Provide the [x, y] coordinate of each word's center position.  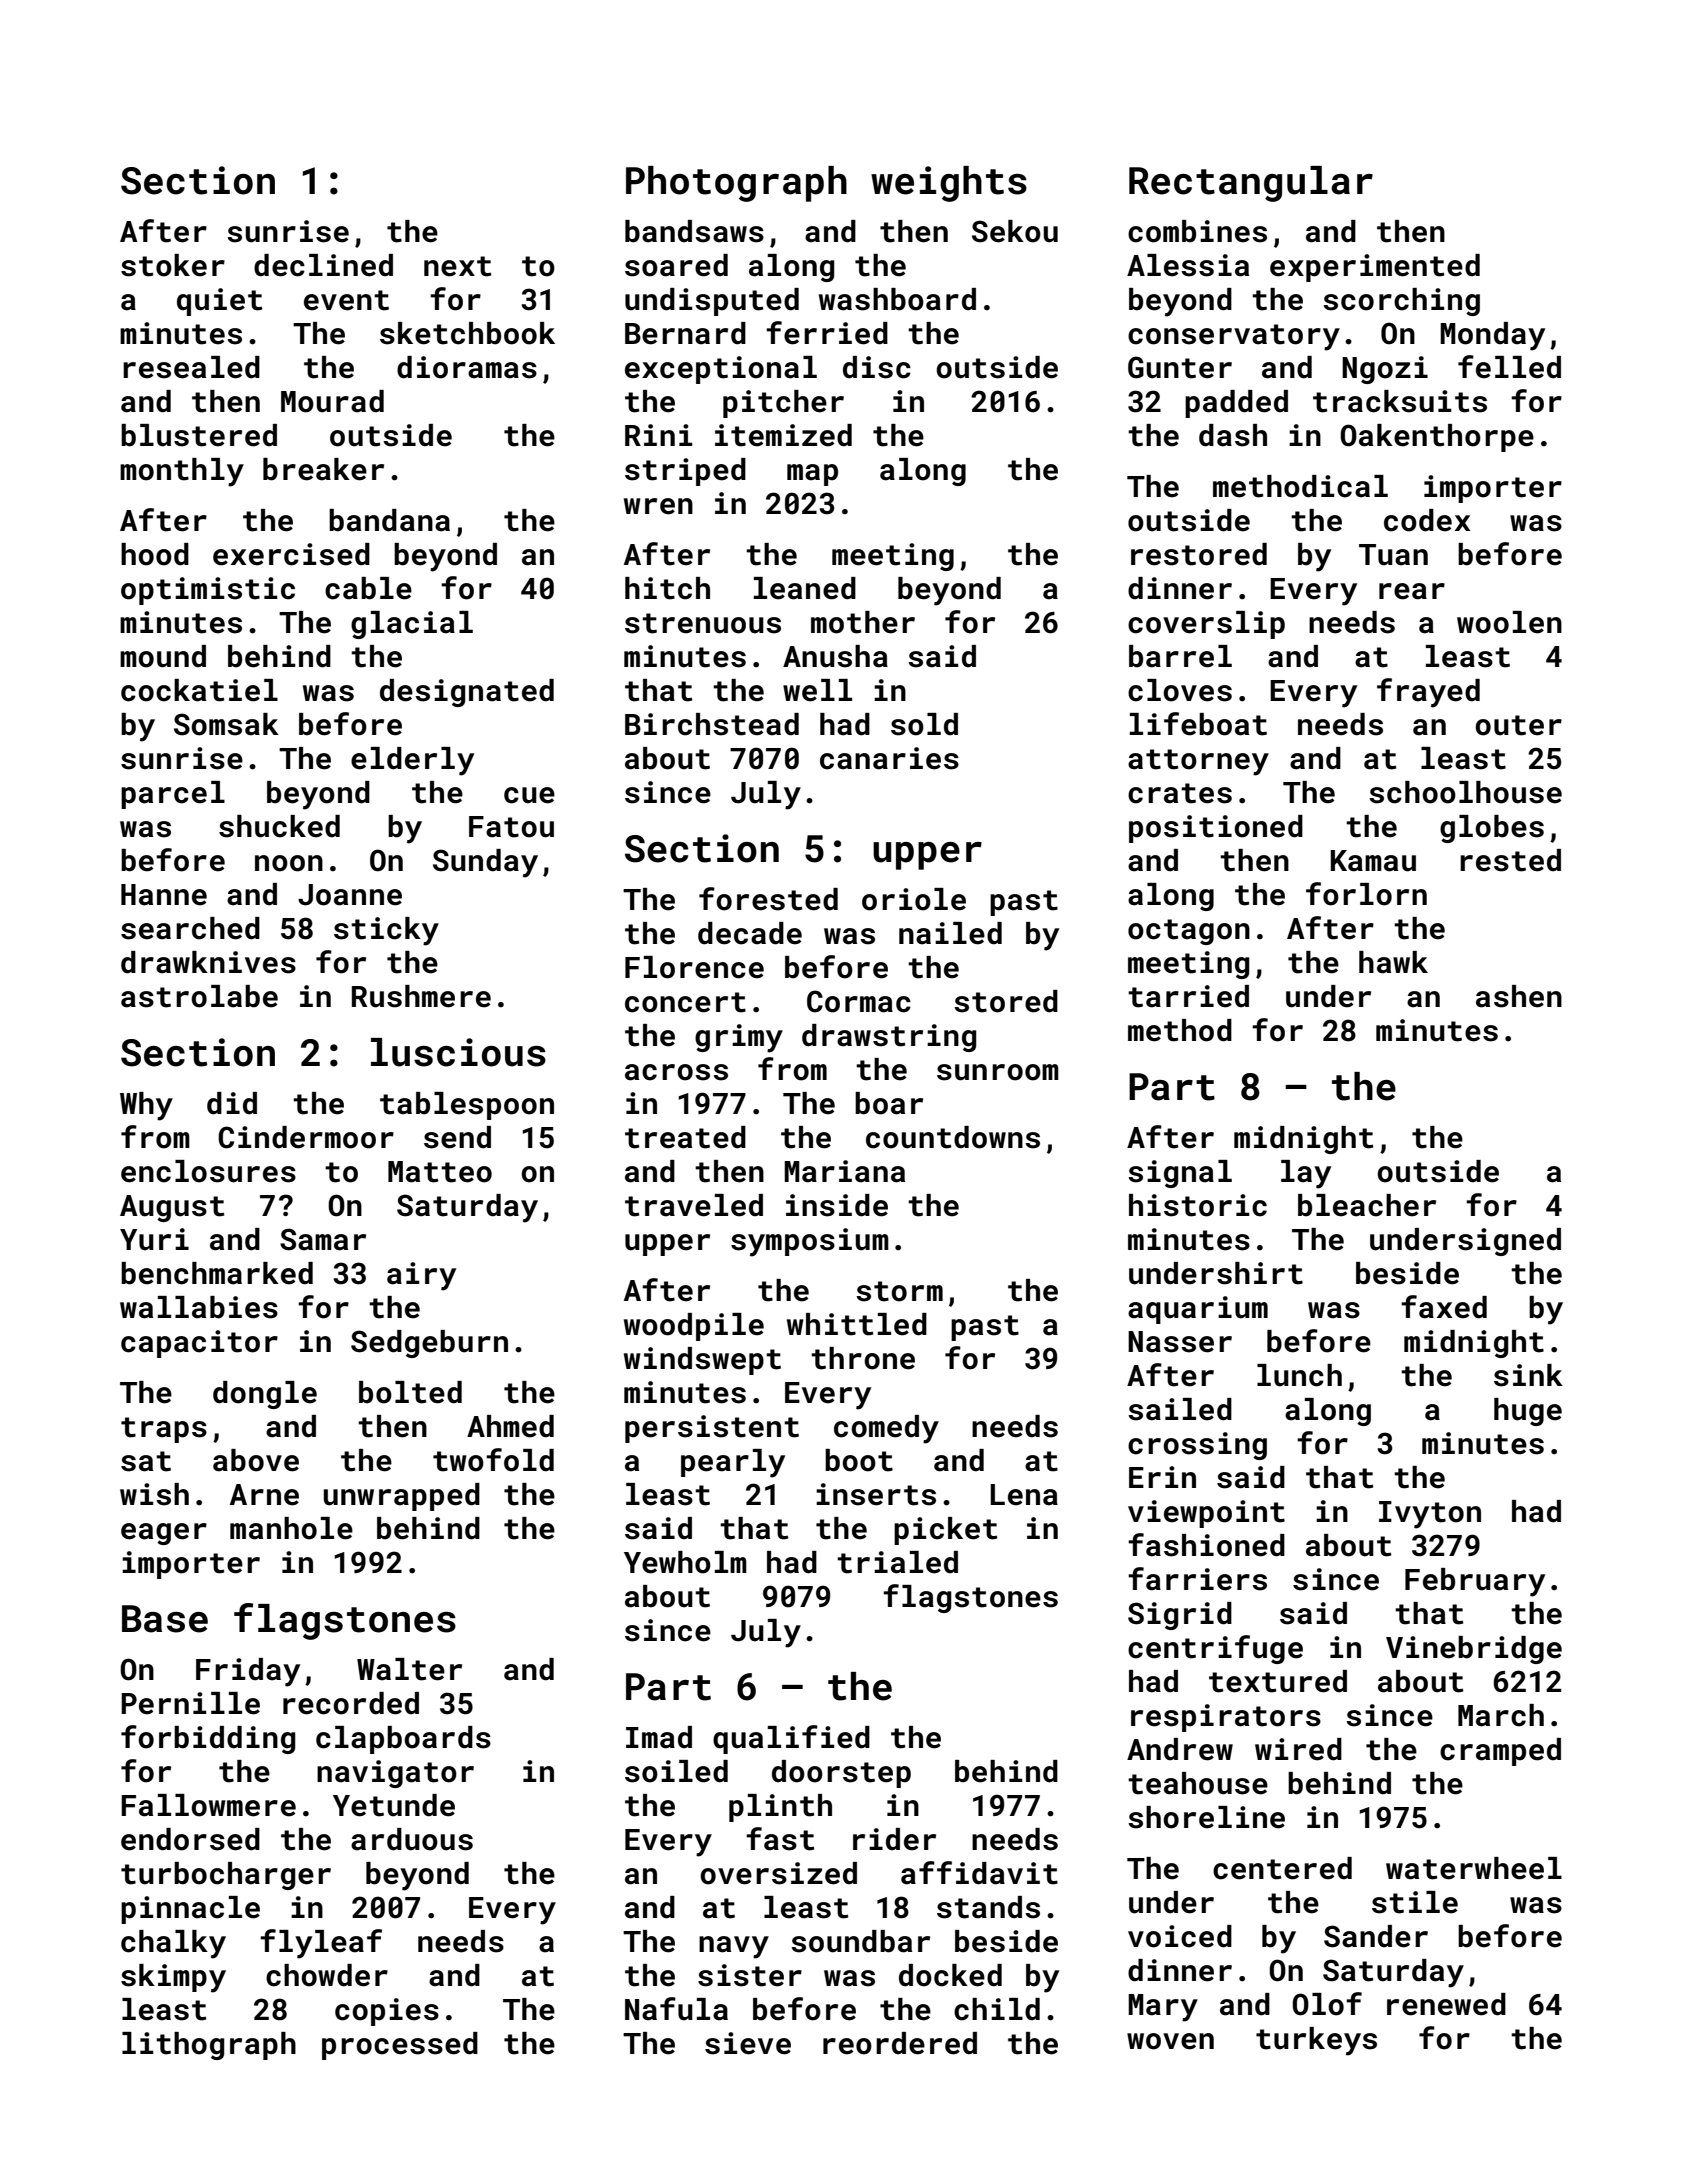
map [812, 475]
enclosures [208, 1171]
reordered [900, 2043]
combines [1197, 231]
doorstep [841, 1774]
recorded [351, 1703]
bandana [389, 520]
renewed [1446, 2004]
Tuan [1393, 555]
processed [400, 2046]
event [346, 300]
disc [877, 367]
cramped [1500, 1752]
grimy [739, 1038]
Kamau [1373, 861]
